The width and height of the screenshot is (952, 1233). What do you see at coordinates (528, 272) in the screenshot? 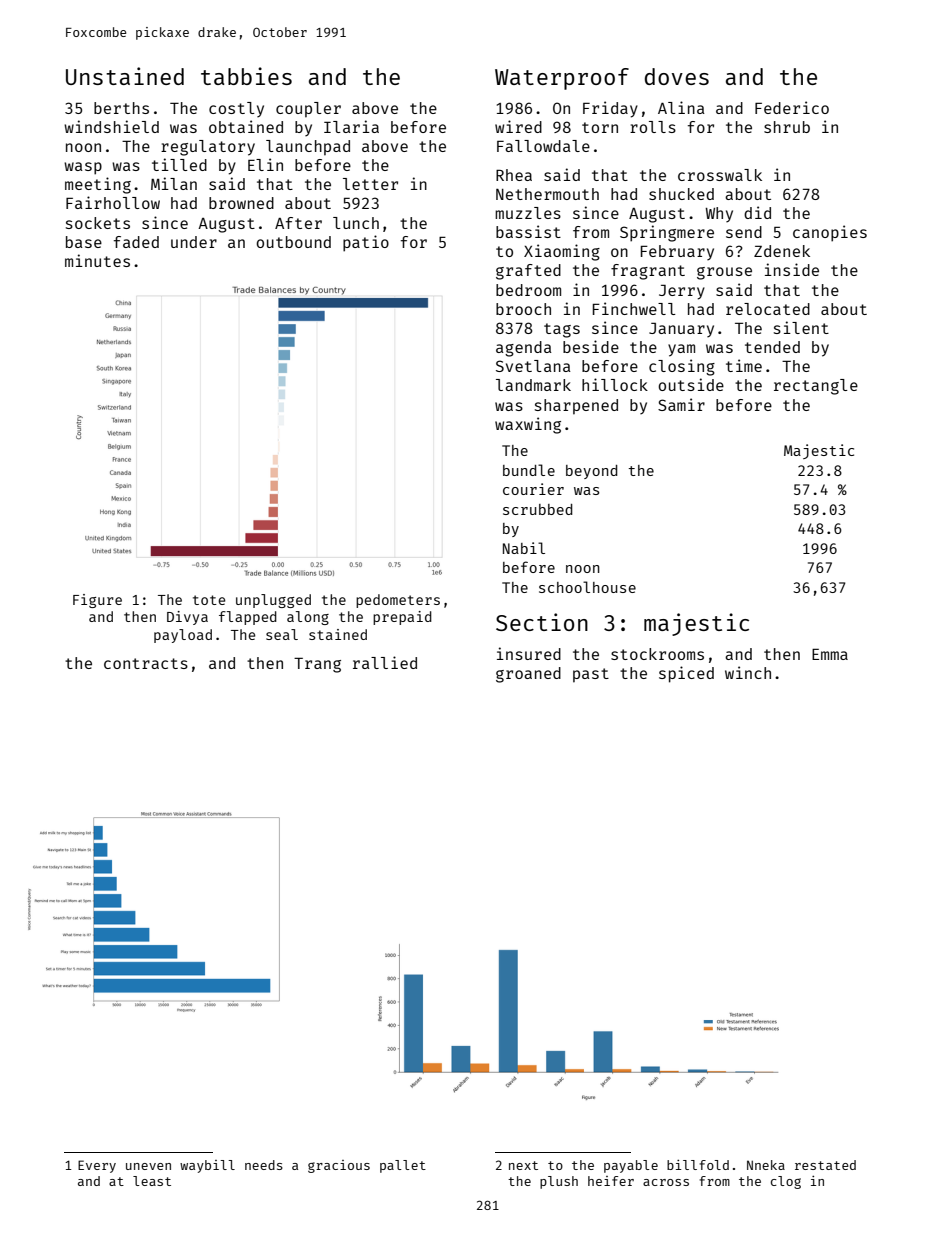
I see `grafted` at bounding box center [528, 272].
